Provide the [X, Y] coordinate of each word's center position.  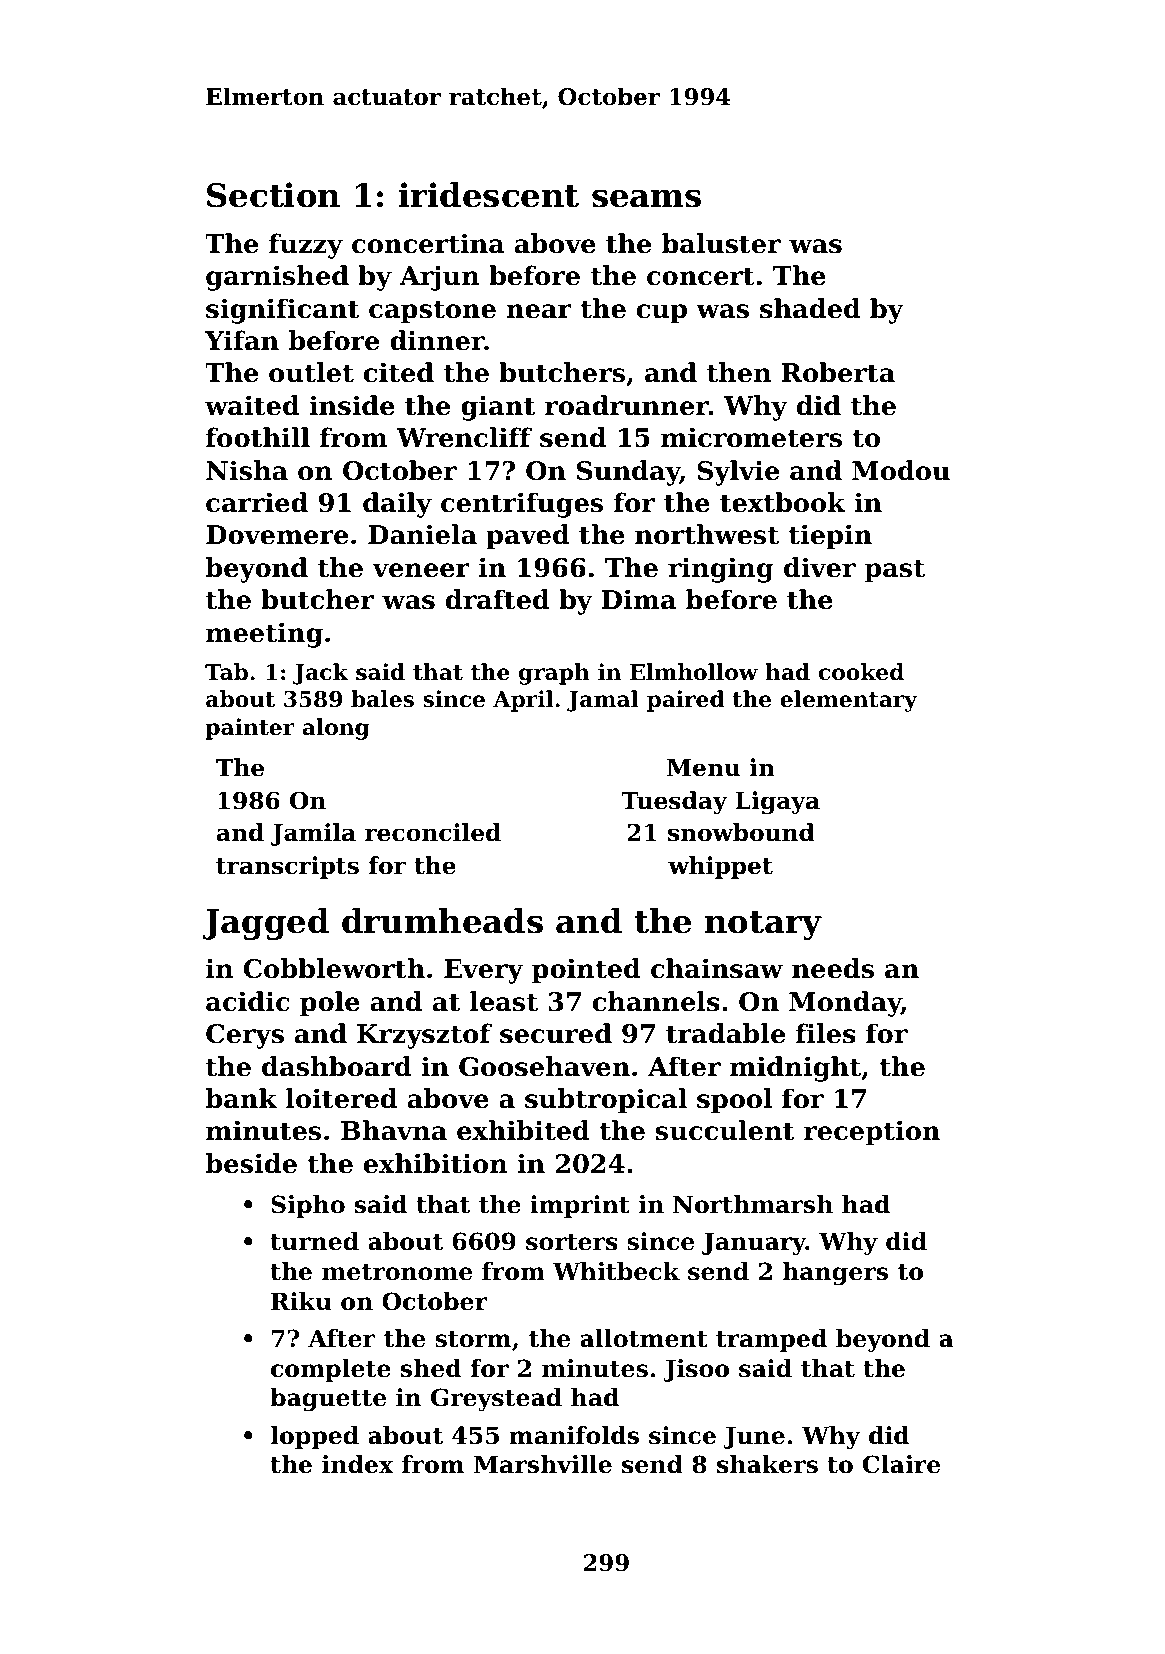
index [358, 1464]
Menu [703, 768]
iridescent [489, 195]
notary [763, 925]
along [335, 729]
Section [273, 195]
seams [646, 199]
